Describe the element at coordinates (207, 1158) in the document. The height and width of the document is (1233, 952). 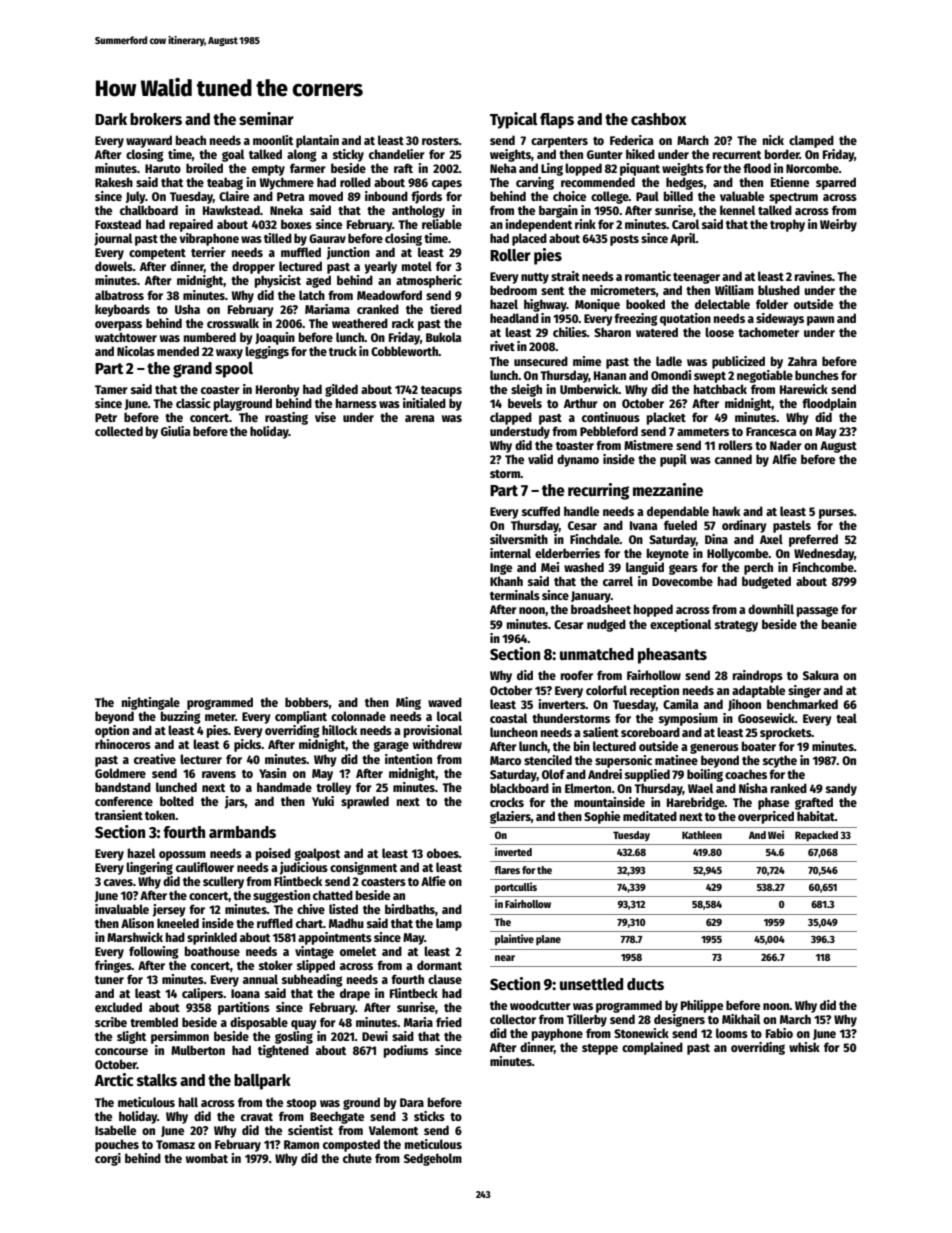
I see `wombat` at that location.
